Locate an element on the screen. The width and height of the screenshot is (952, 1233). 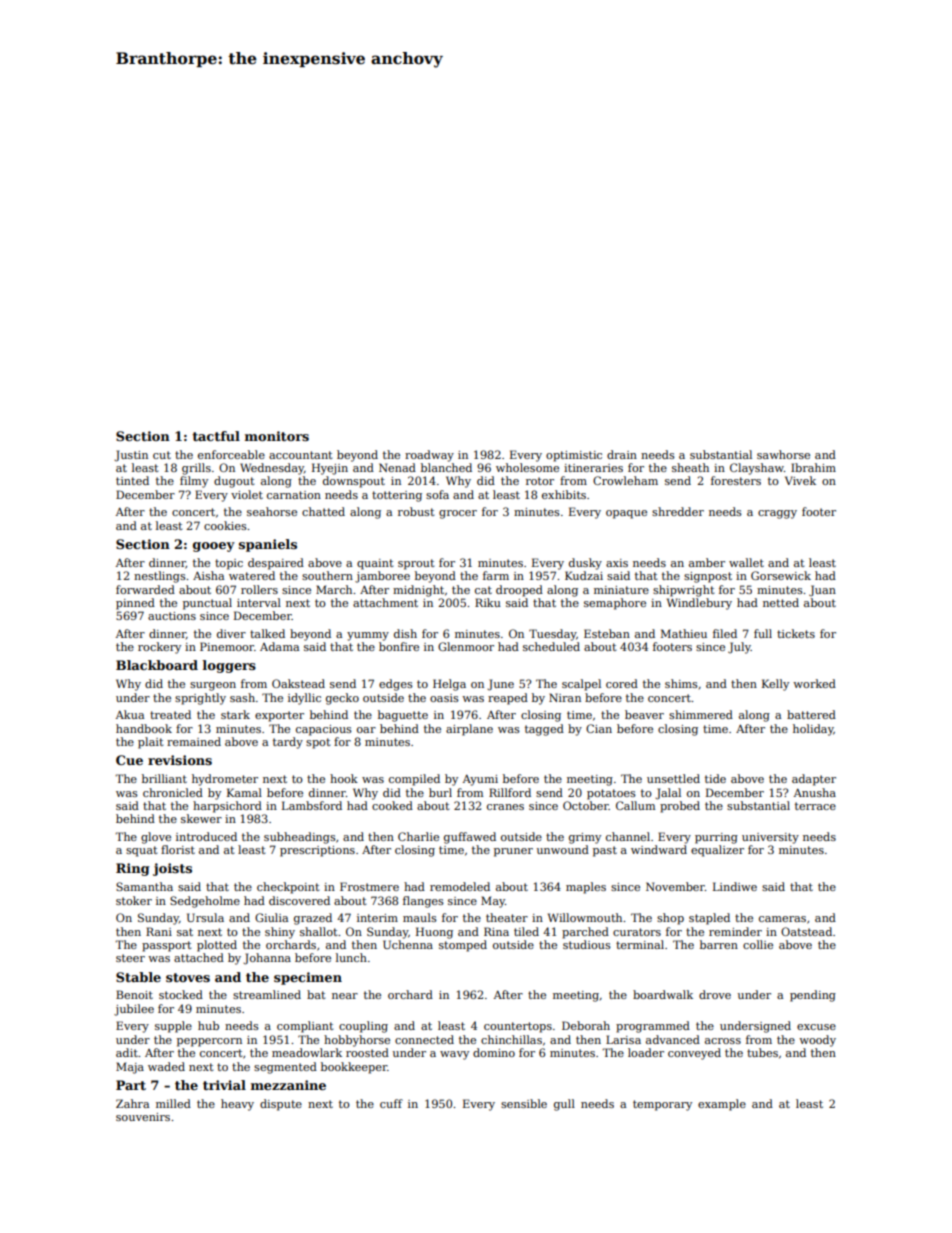
robust is located at coordinates (416, 511).
